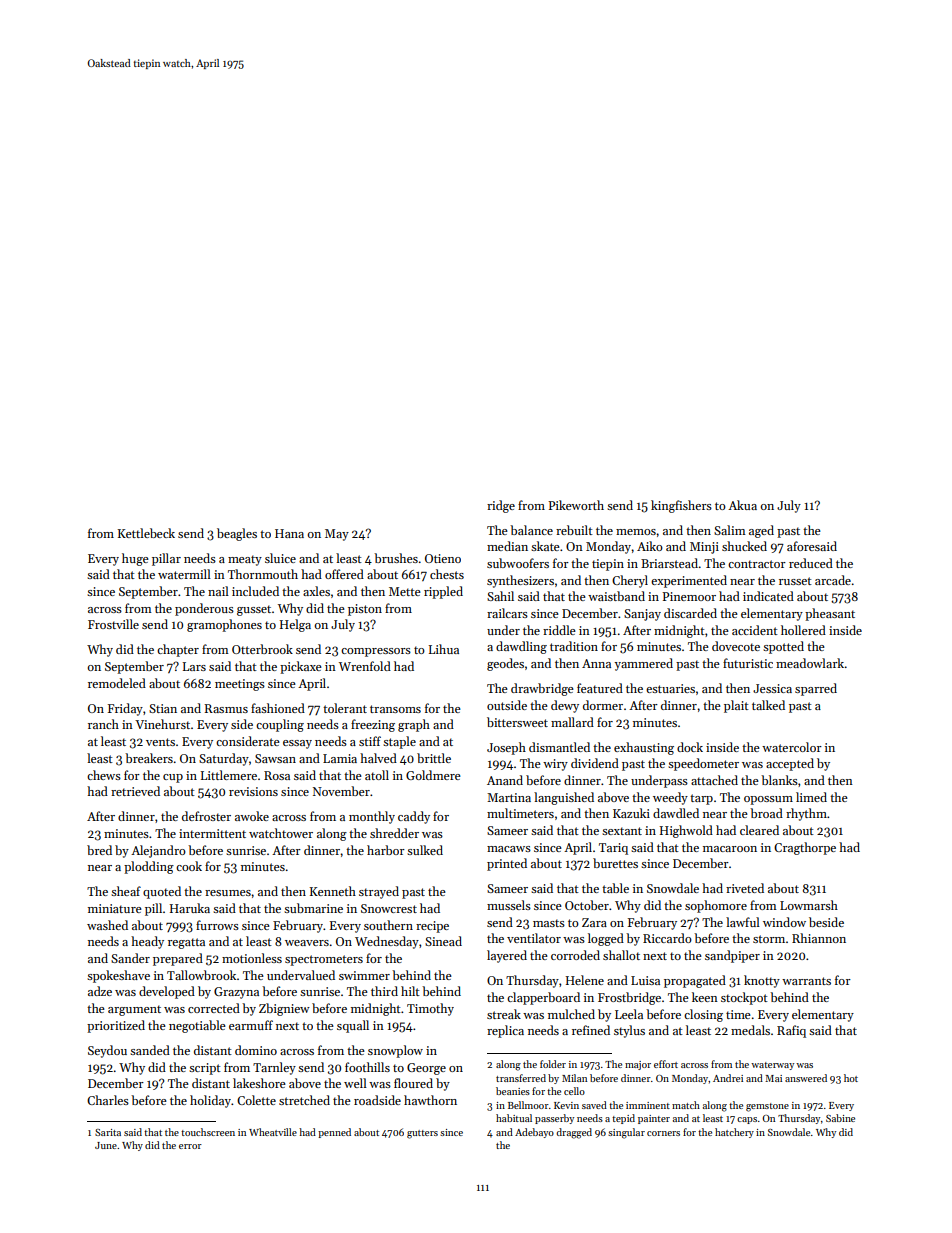 The image size is (952, 1233). Describe the element at coordinates (517, 722) in the screenshot. I see `bittersweet` at that location.
